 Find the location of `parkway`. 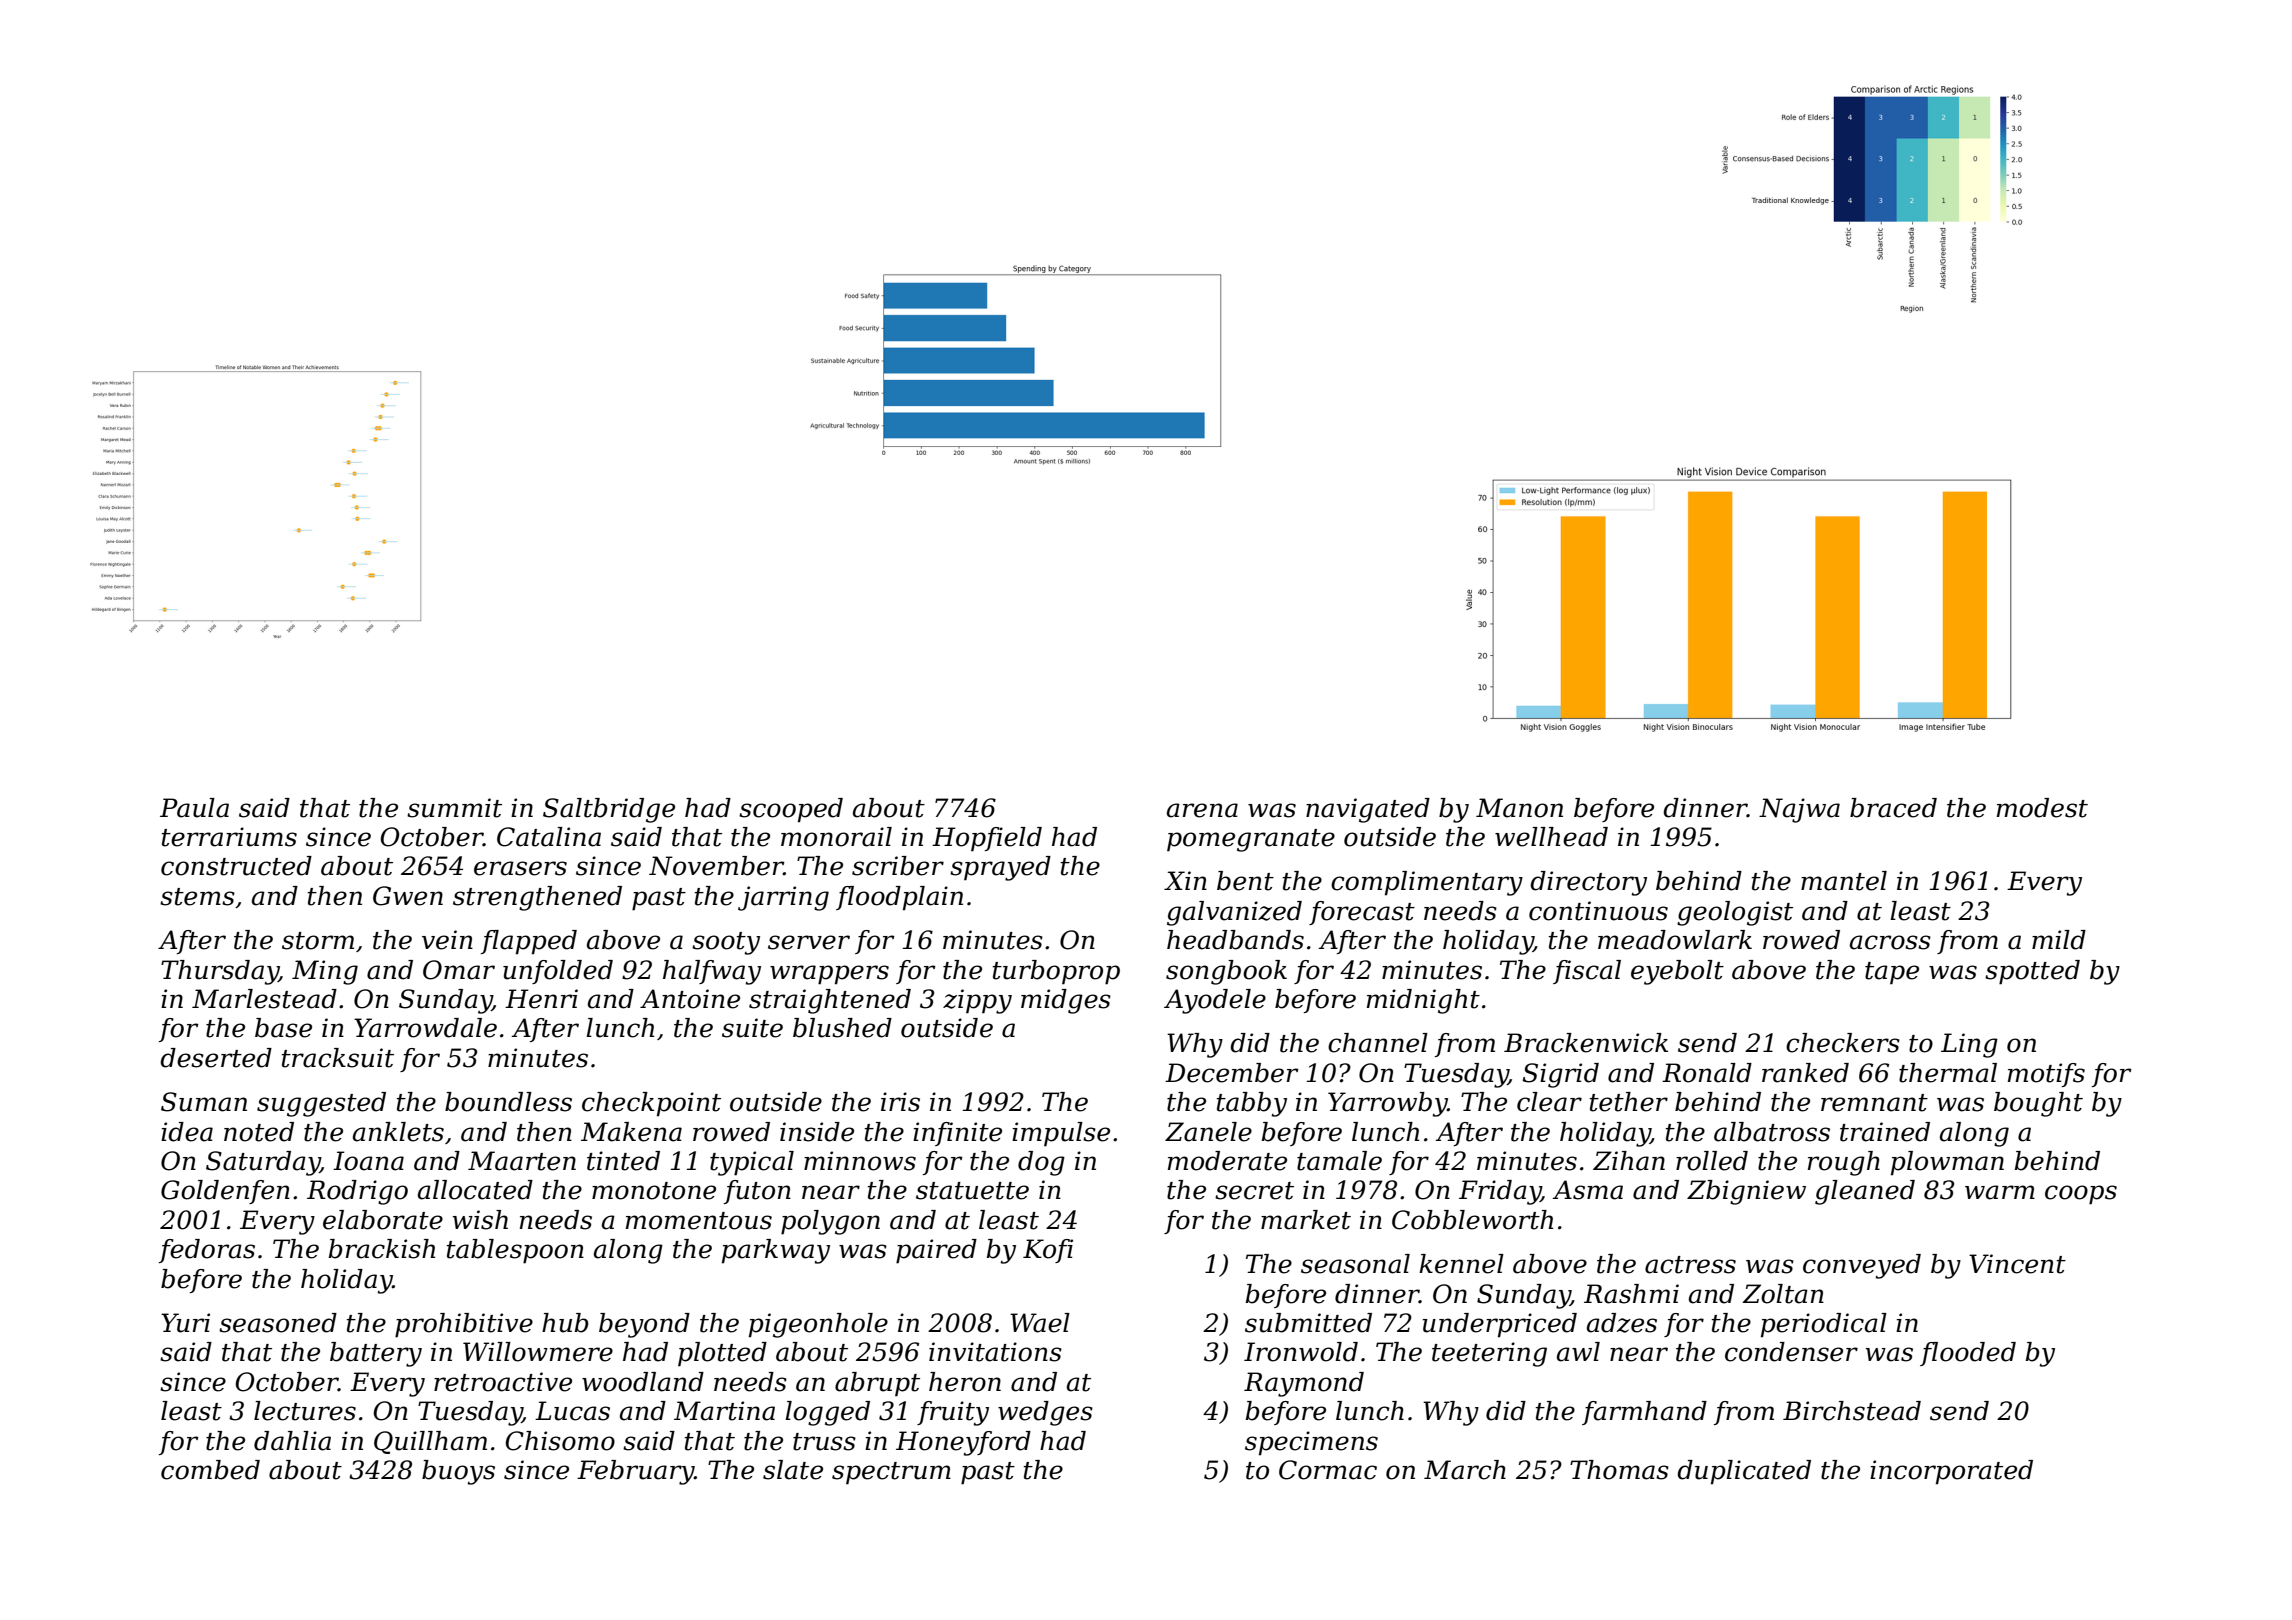

parkway is located at coordinates (776, 1251).
